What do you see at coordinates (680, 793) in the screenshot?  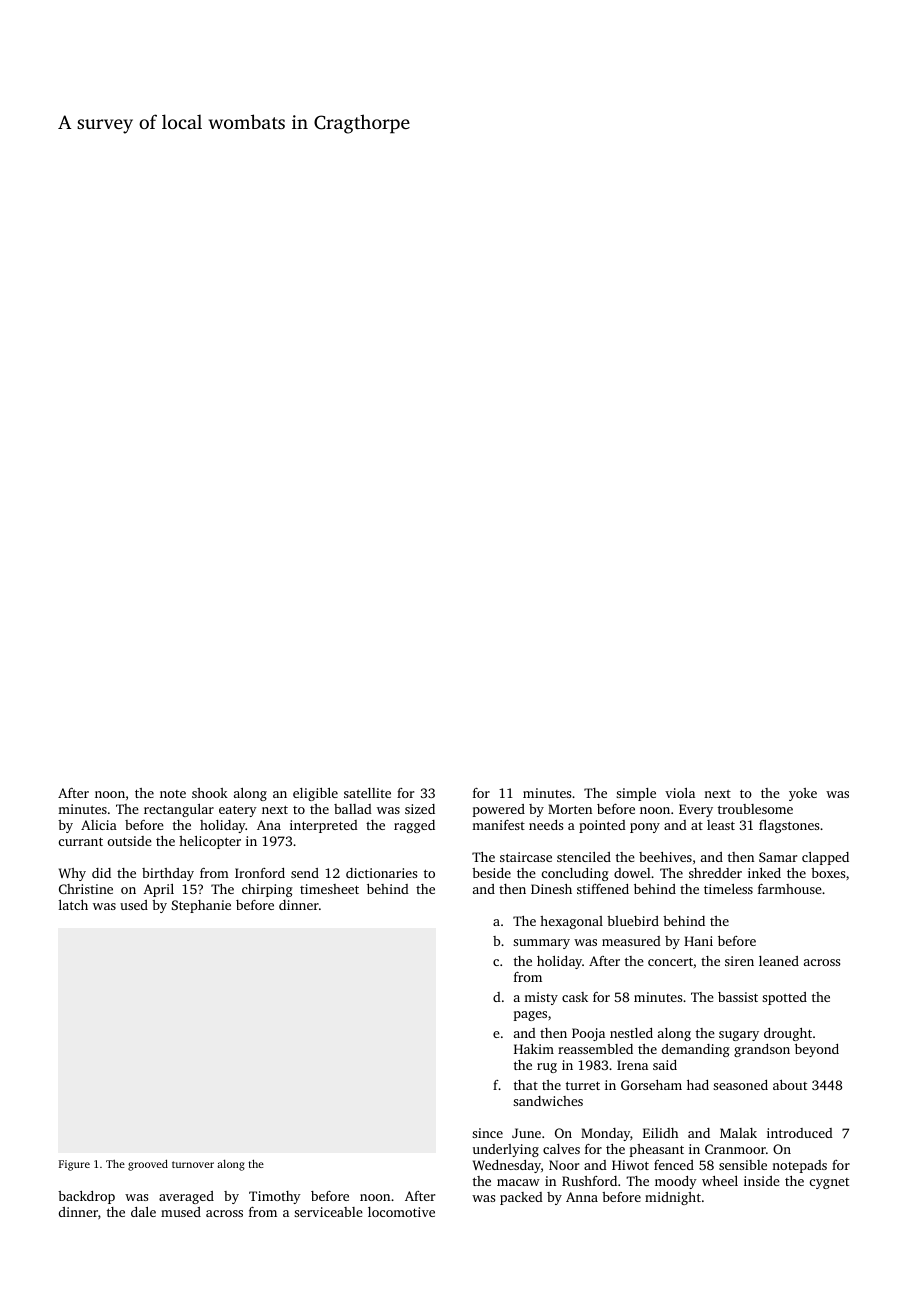 I see `viola` at bounding box center [680, 793].
